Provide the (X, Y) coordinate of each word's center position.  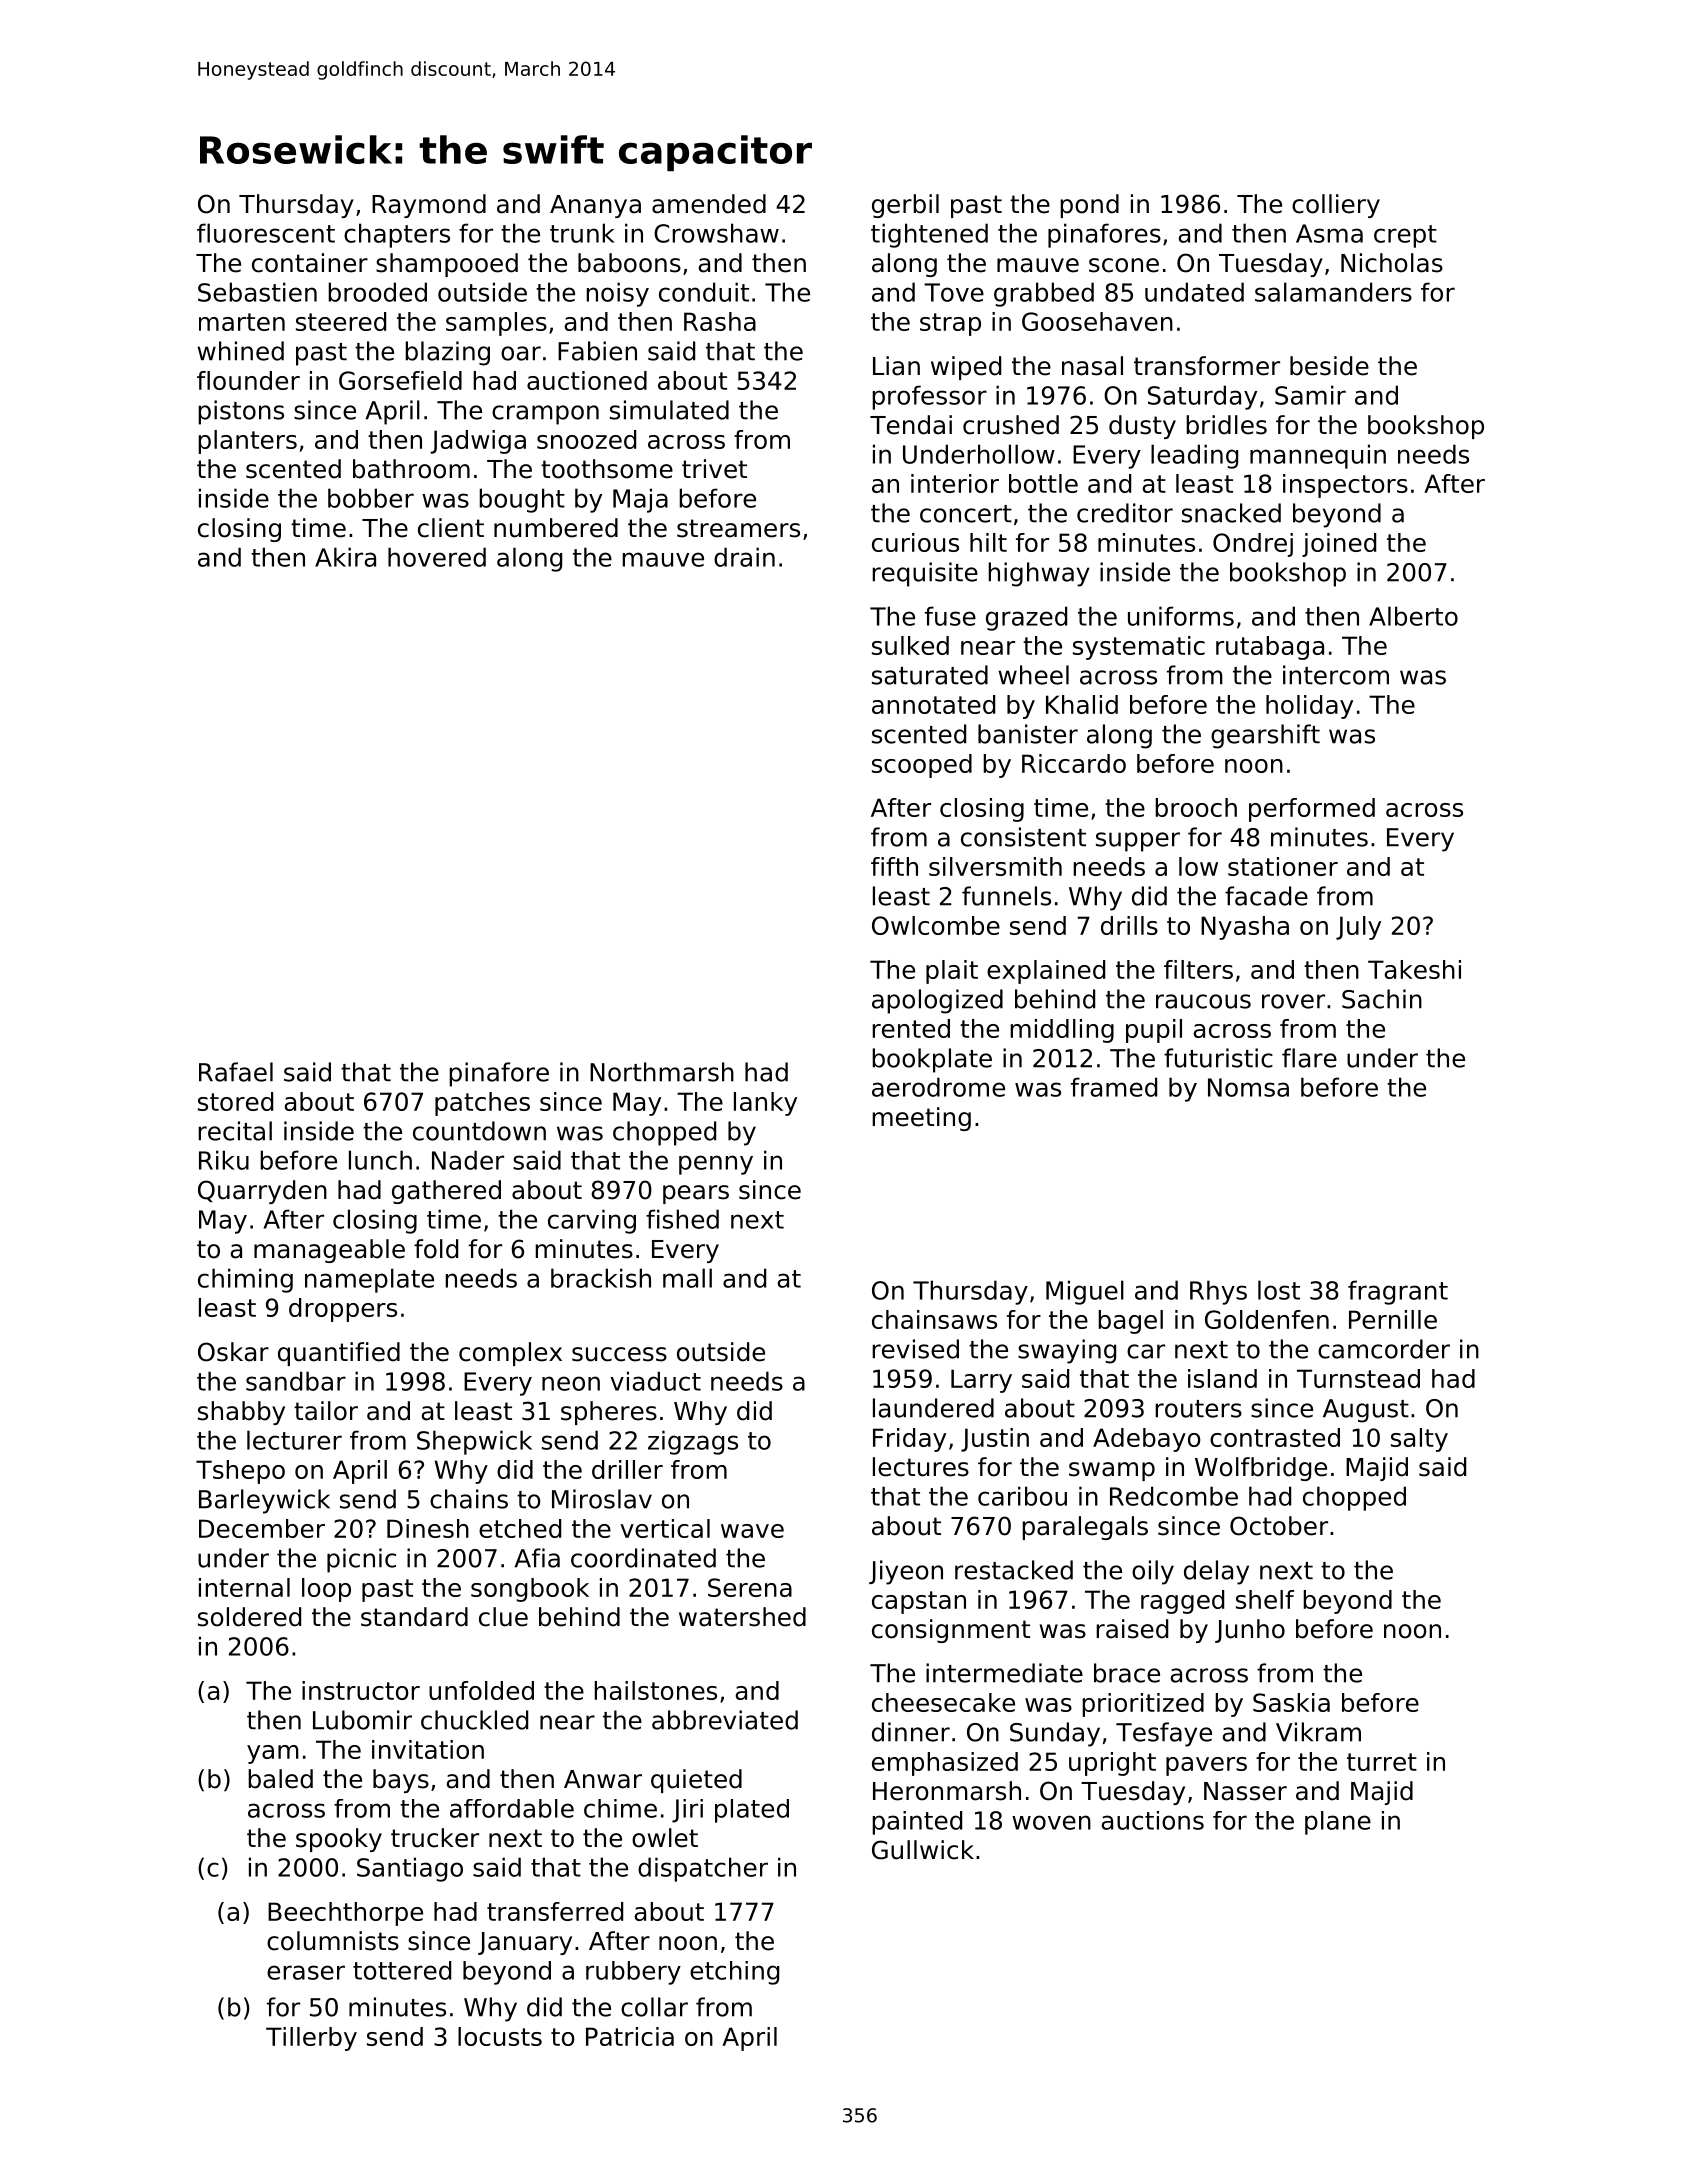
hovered (437, 557)
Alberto (1413, 616)
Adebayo (1146, 1440)
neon (571, 1383)
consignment (951, 1631)
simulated (669, 410)
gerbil (905, 206)
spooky (339, 1840)
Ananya (595, 206)
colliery (1336, 206)
